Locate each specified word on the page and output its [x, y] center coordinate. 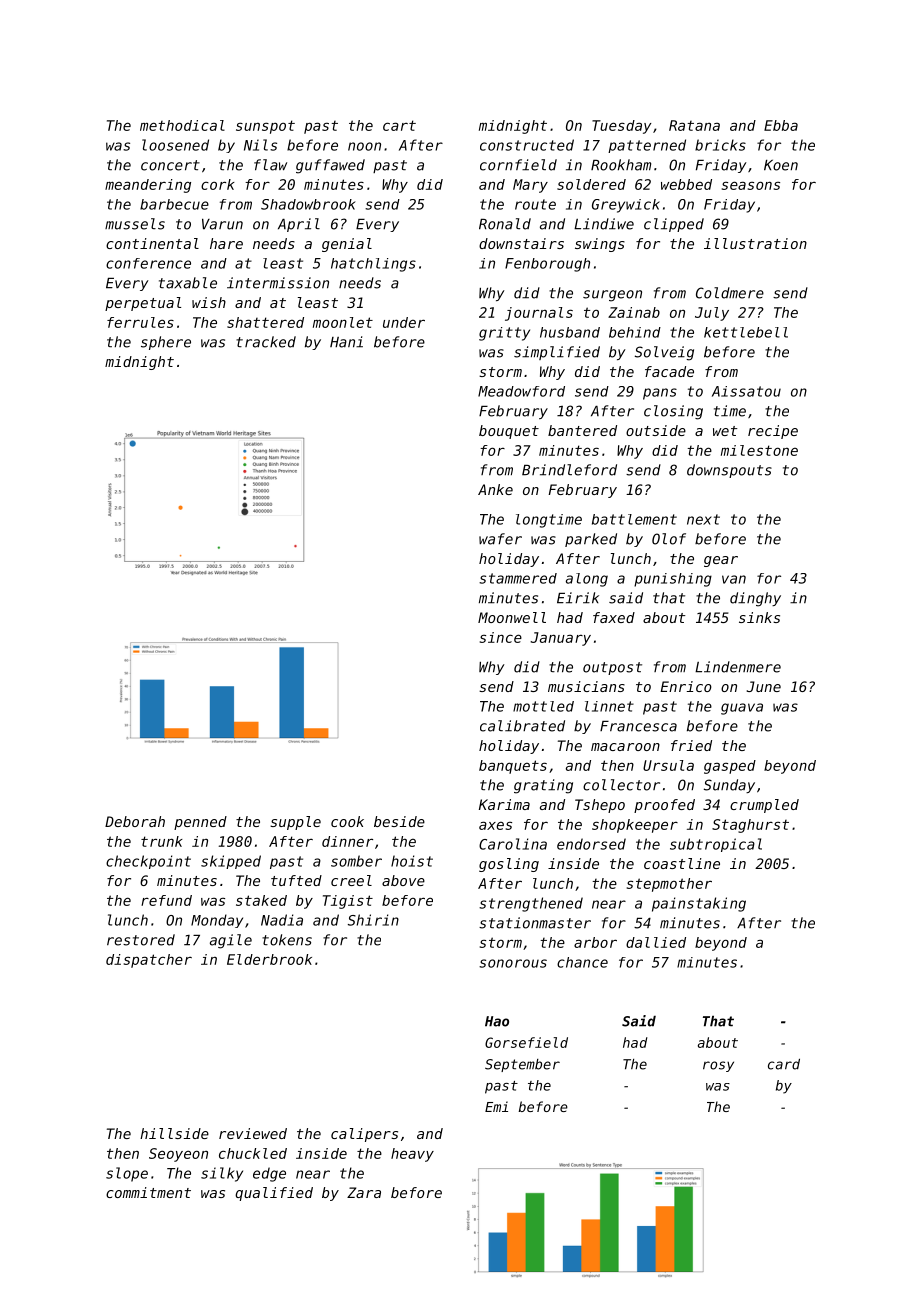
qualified [274, 1194]
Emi [496, 1106]
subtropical [716, 845]
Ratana [694, 125]
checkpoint [148, 862]
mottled [543, 706]
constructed [527, 145]
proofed [664, 806]
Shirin [373, 920]
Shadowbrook [308, 204]
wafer [500, 539]
